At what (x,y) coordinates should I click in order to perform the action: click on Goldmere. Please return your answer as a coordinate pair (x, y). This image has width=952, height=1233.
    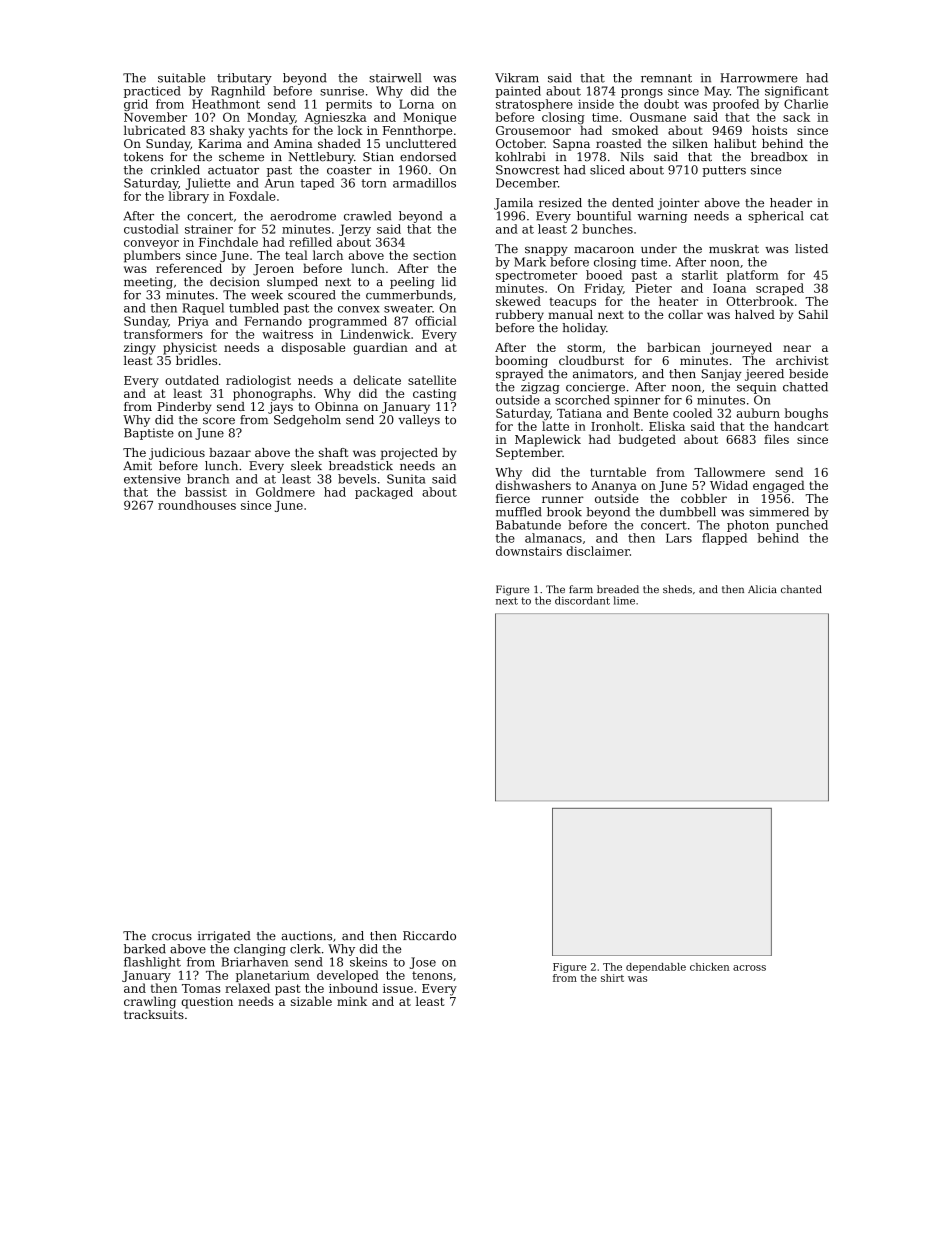
    Looking at the image, I should click on (285, 492).
